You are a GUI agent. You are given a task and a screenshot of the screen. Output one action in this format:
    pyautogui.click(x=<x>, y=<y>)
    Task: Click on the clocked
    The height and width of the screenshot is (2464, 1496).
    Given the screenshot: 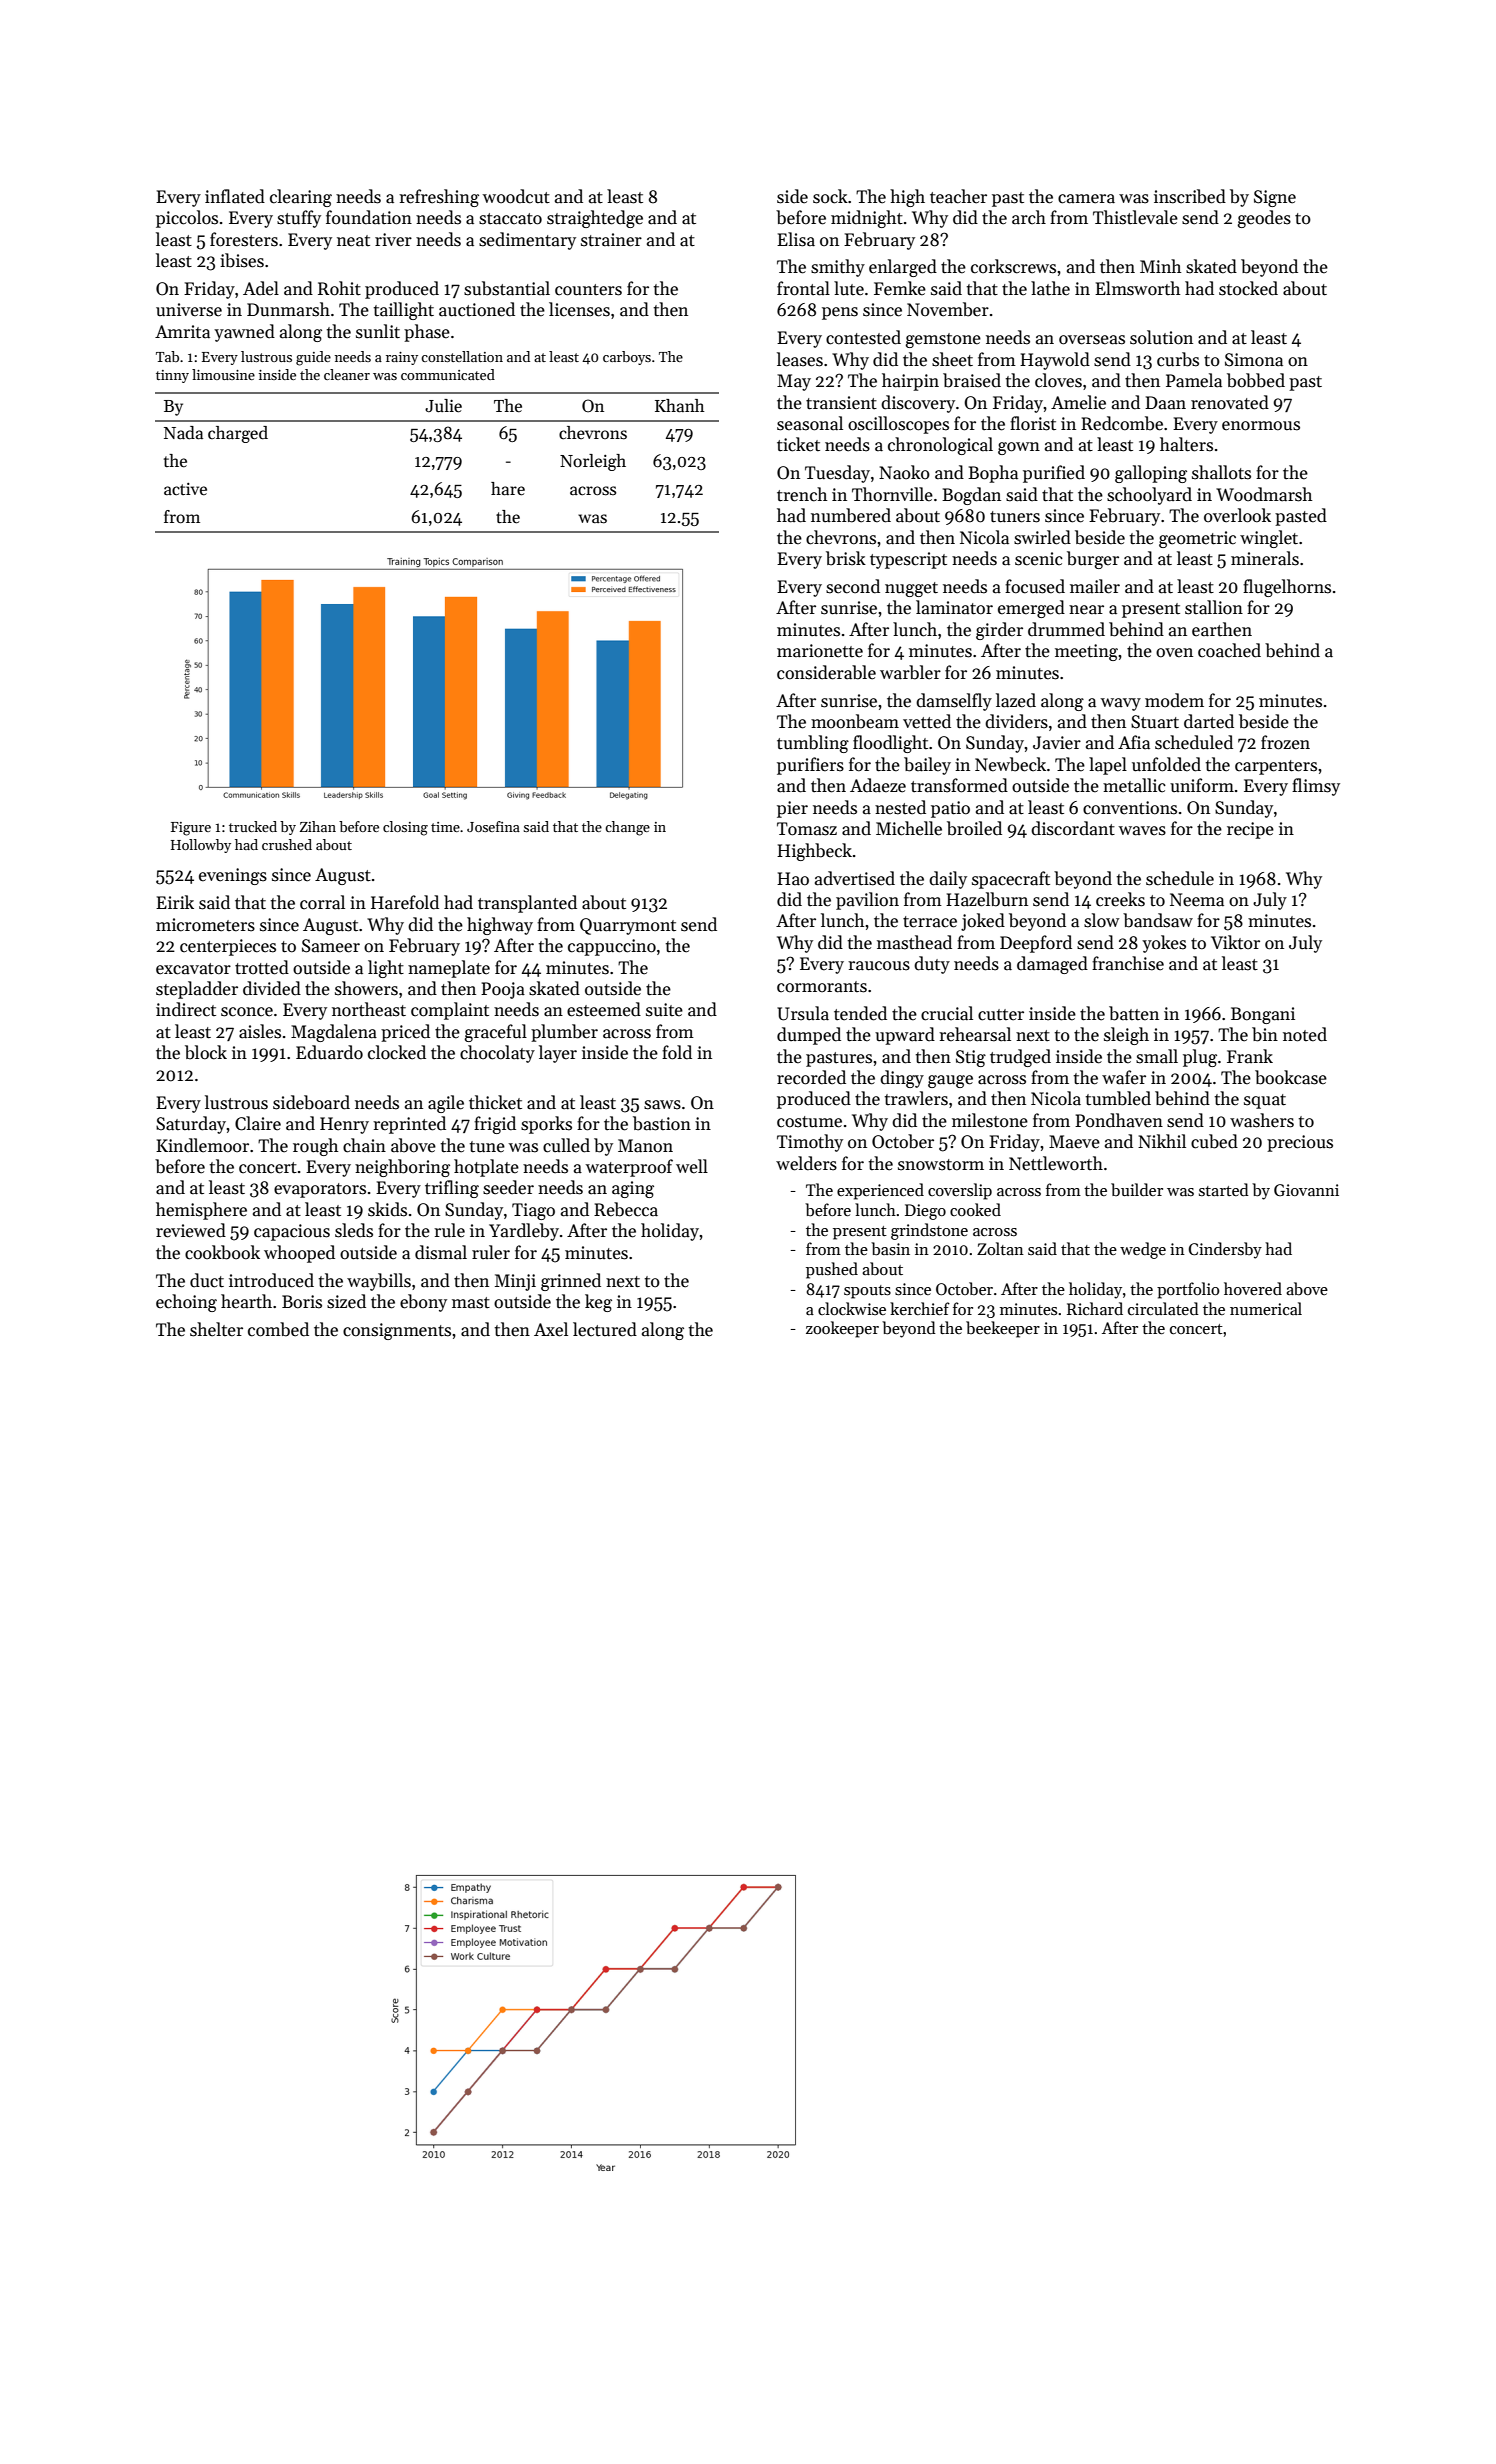 What is the action you would take?
    pyautogui.click(x=397, y=1052)
